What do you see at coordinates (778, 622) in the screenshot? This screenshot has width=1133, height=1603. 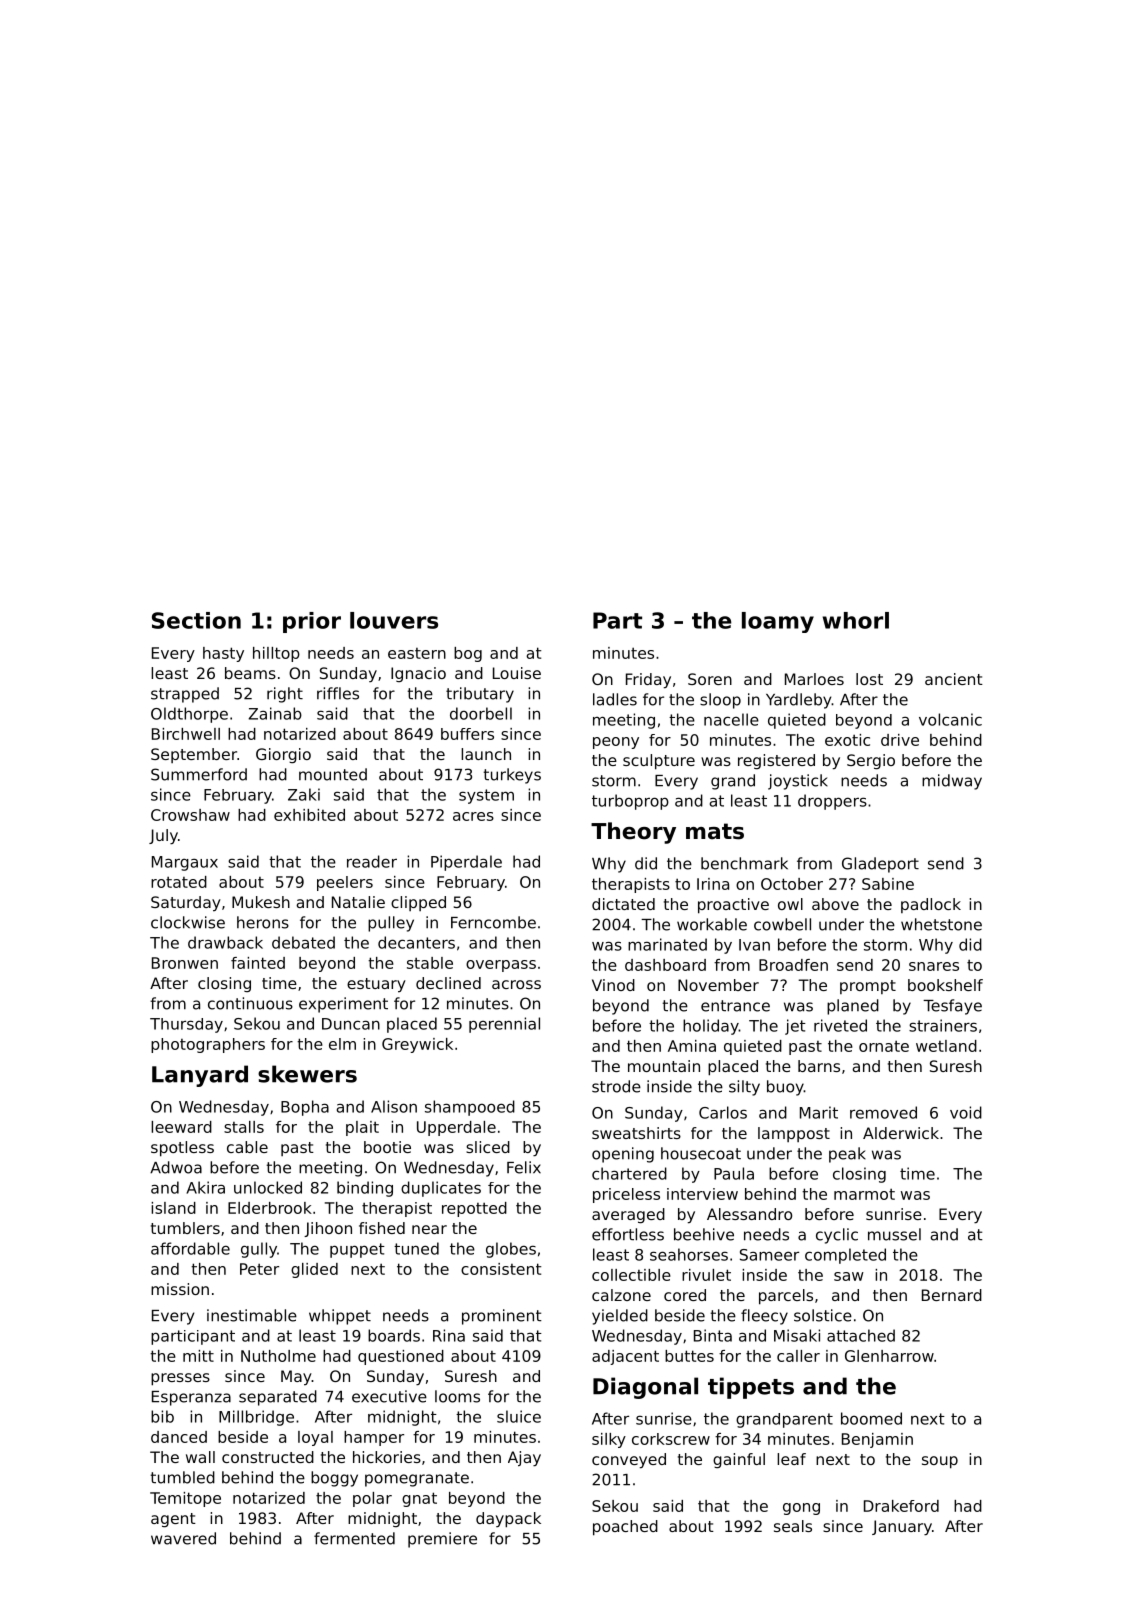 I see `loamy` at bounding box center [778, 622].
